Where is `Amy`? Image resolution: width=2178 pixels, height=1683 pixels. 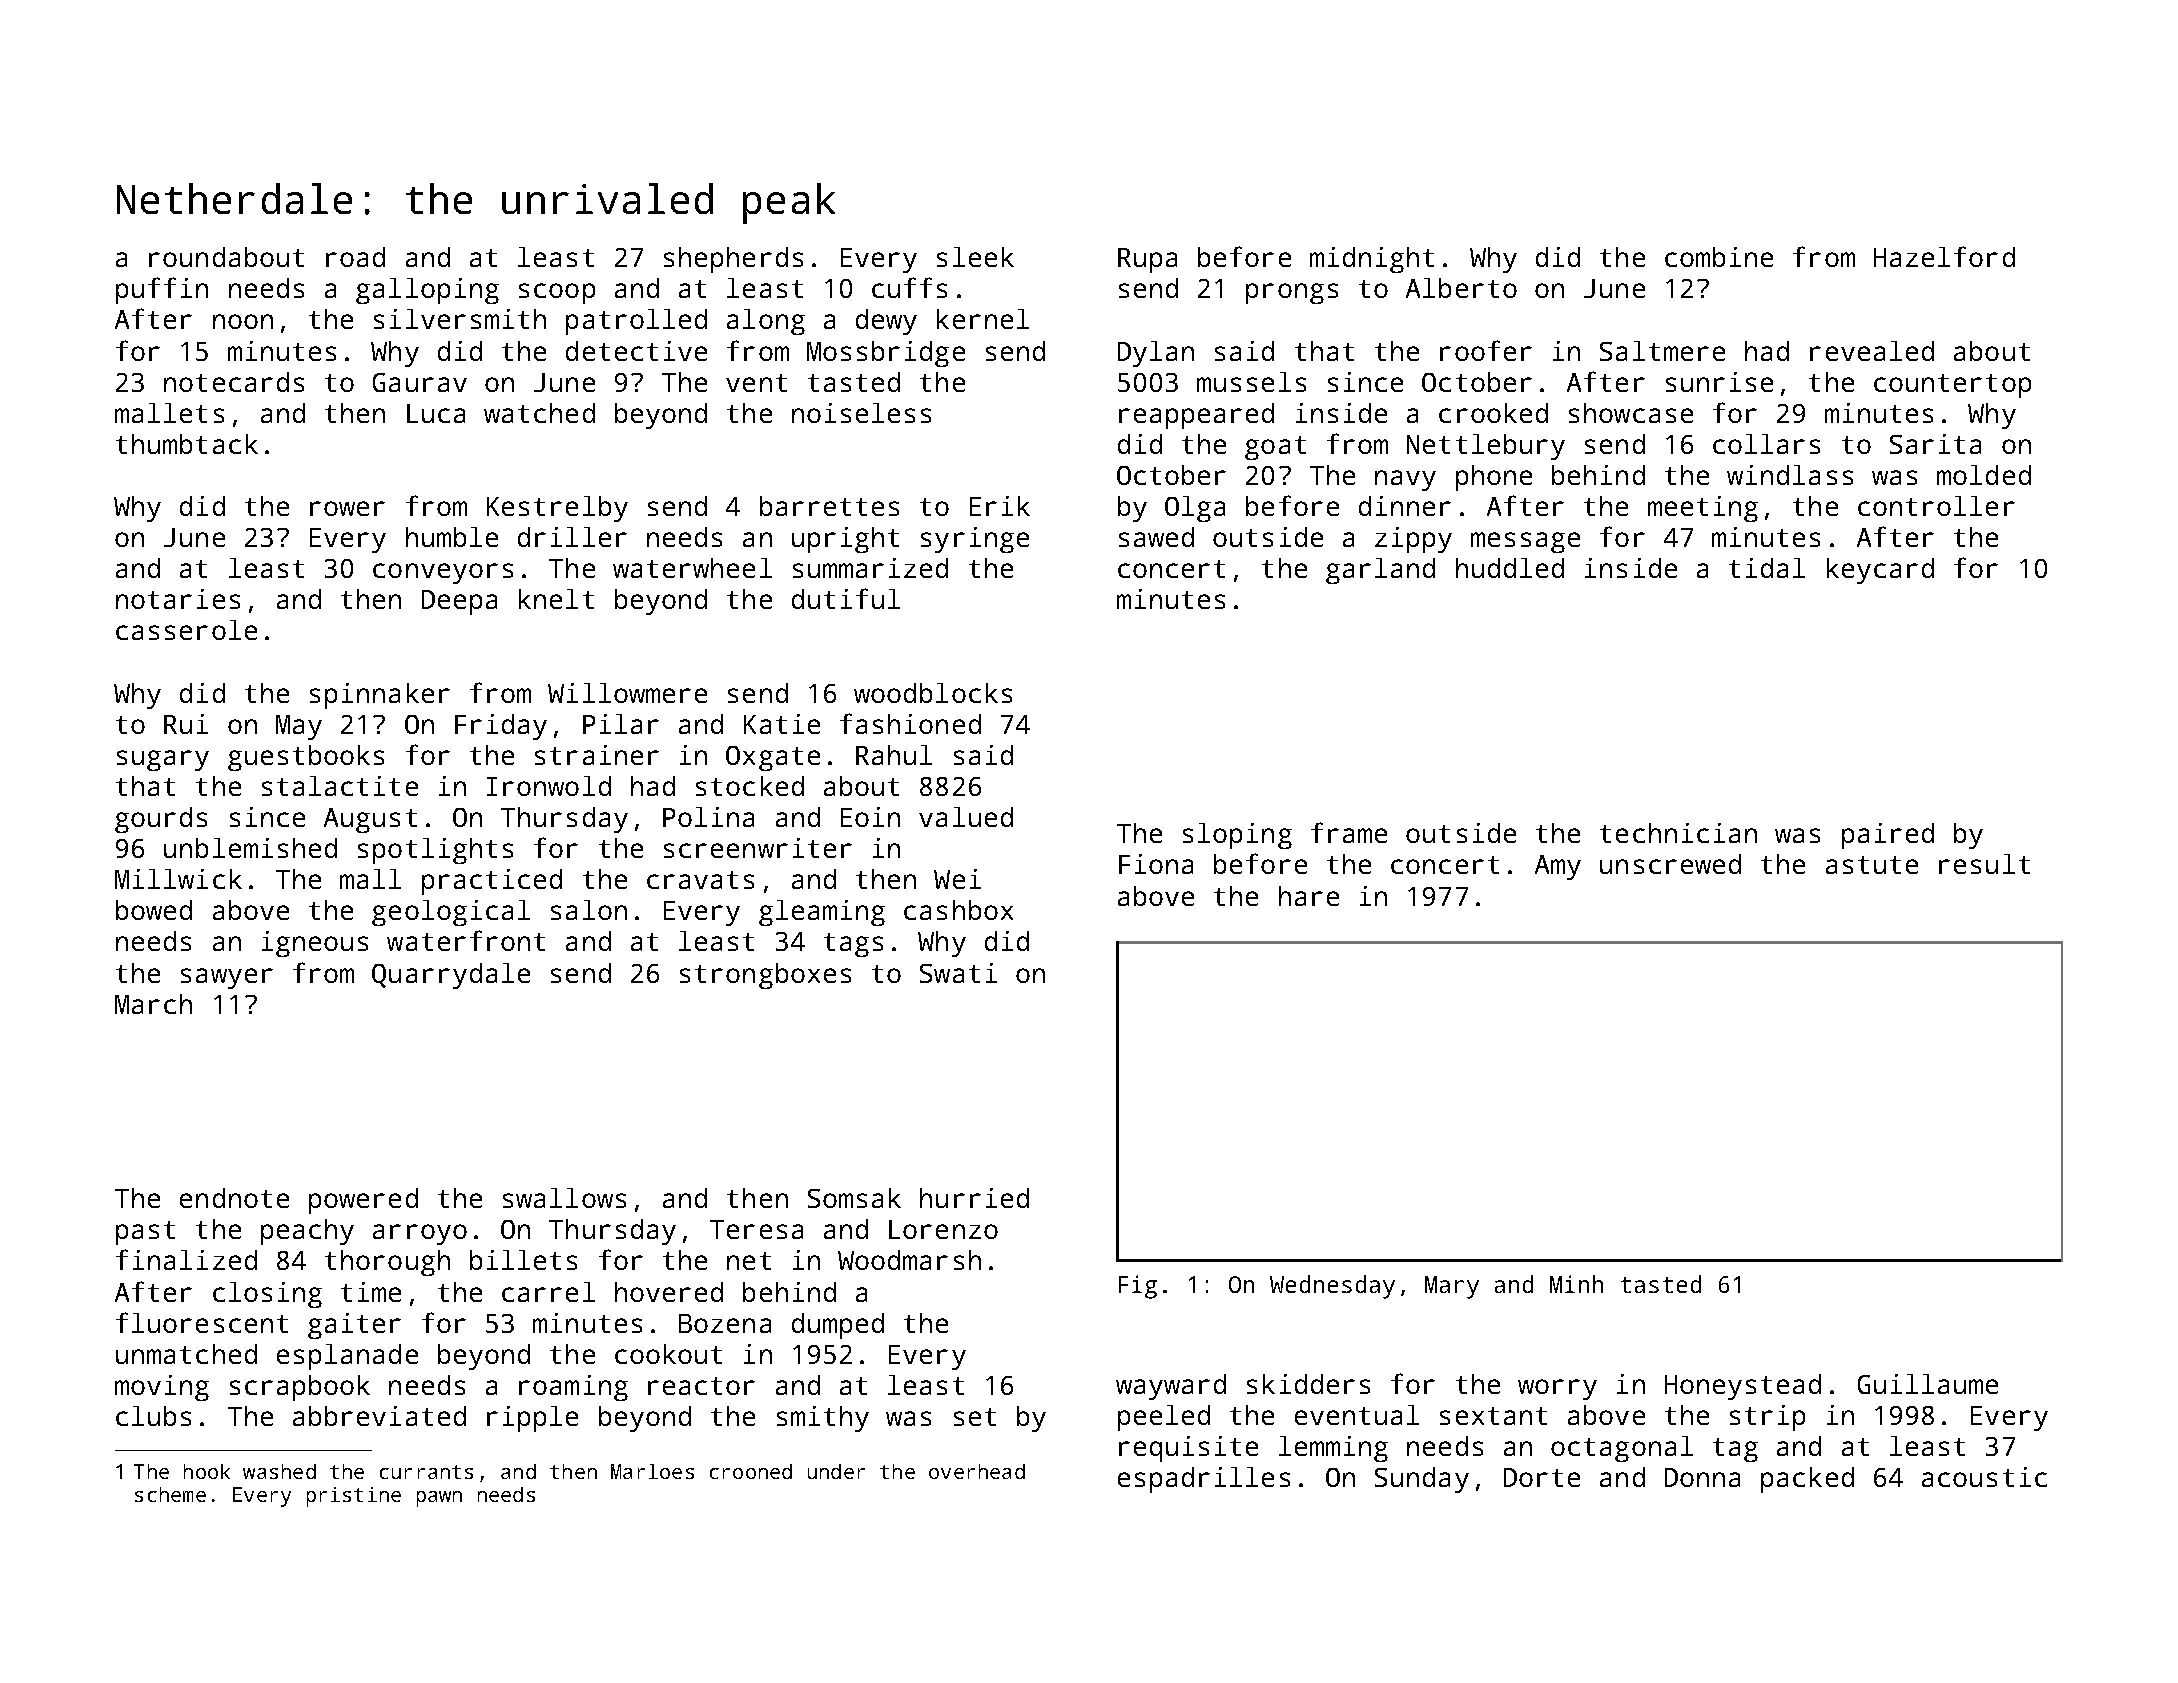 Amy is located at coordinates (1558, 867).
